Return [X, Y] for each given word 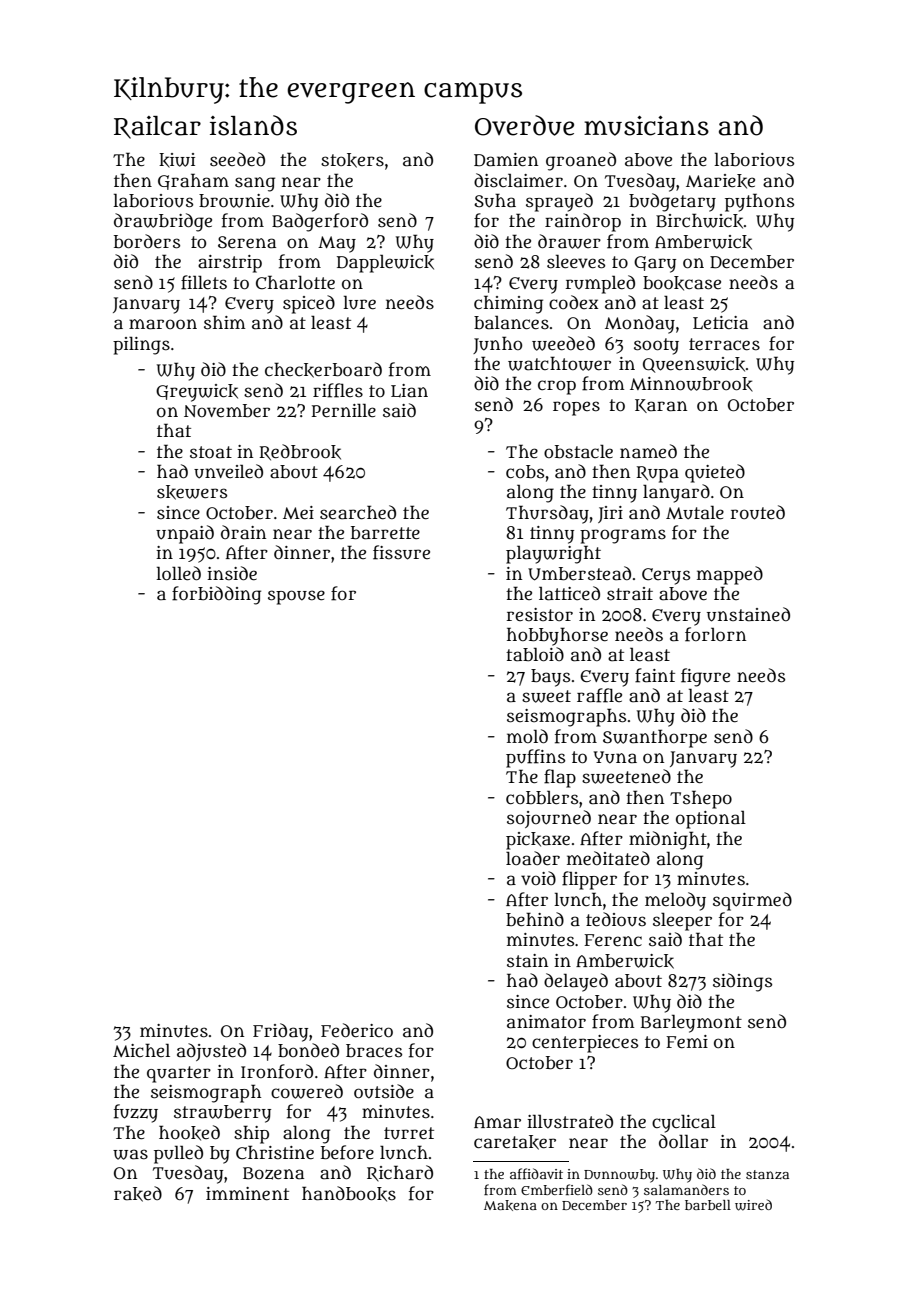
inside [232, 573]
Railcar [157, 127]
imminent [247, 1193]
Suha [495, 200]
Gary [655, 264]
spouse [296, 597]
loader [533, 858]
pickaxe [538, 841]
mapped [730, 575]
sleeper [682, 922]
